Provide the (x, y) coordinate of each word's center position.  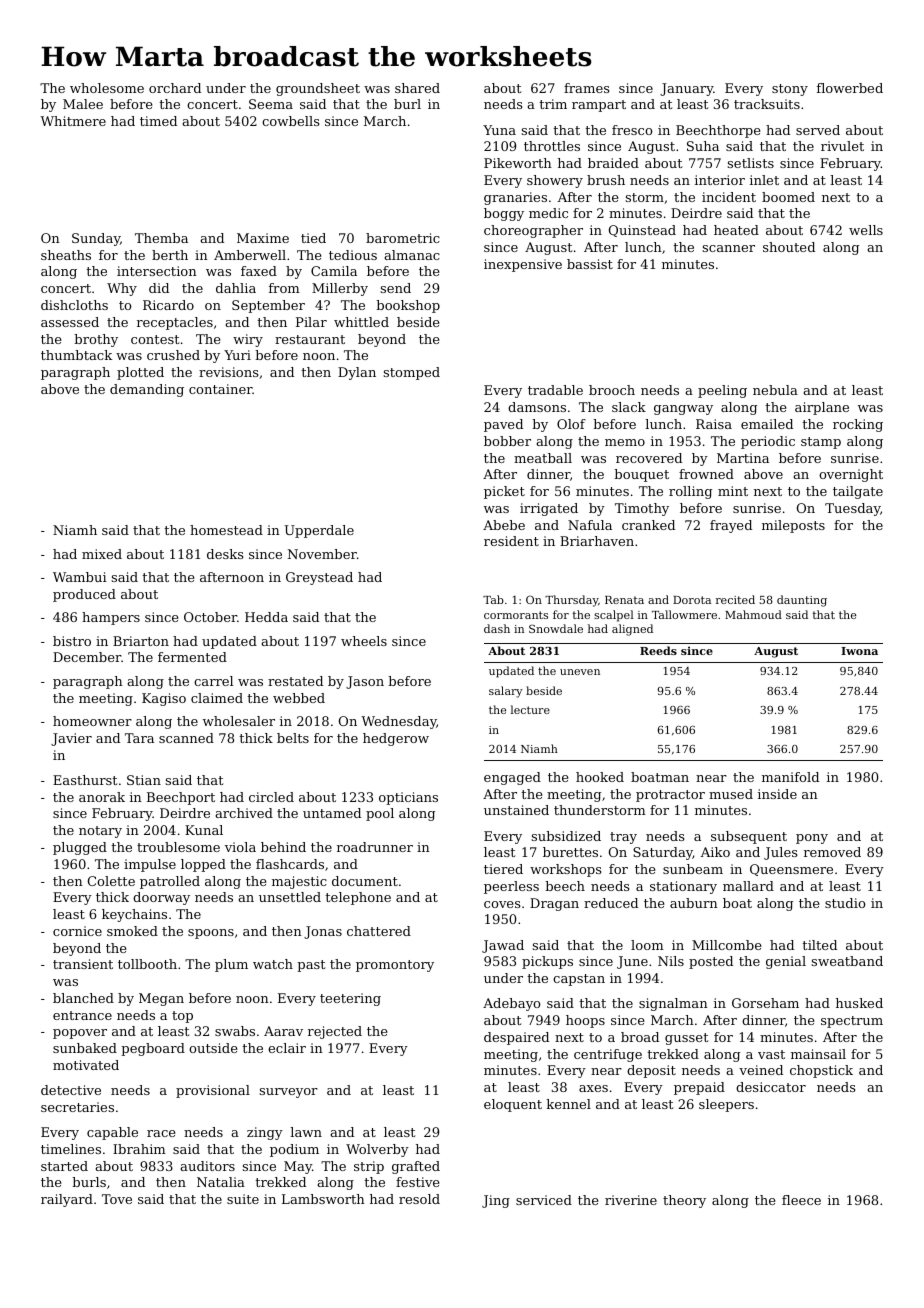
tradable (555, 390)
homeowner (92, 721)
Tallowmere (684, 614)
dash (497, 628)
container (221, 389)
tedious (353, 255)
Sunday (96, 239)
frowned (706, 474)
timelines (71, 1149)
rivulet (842, 146)
